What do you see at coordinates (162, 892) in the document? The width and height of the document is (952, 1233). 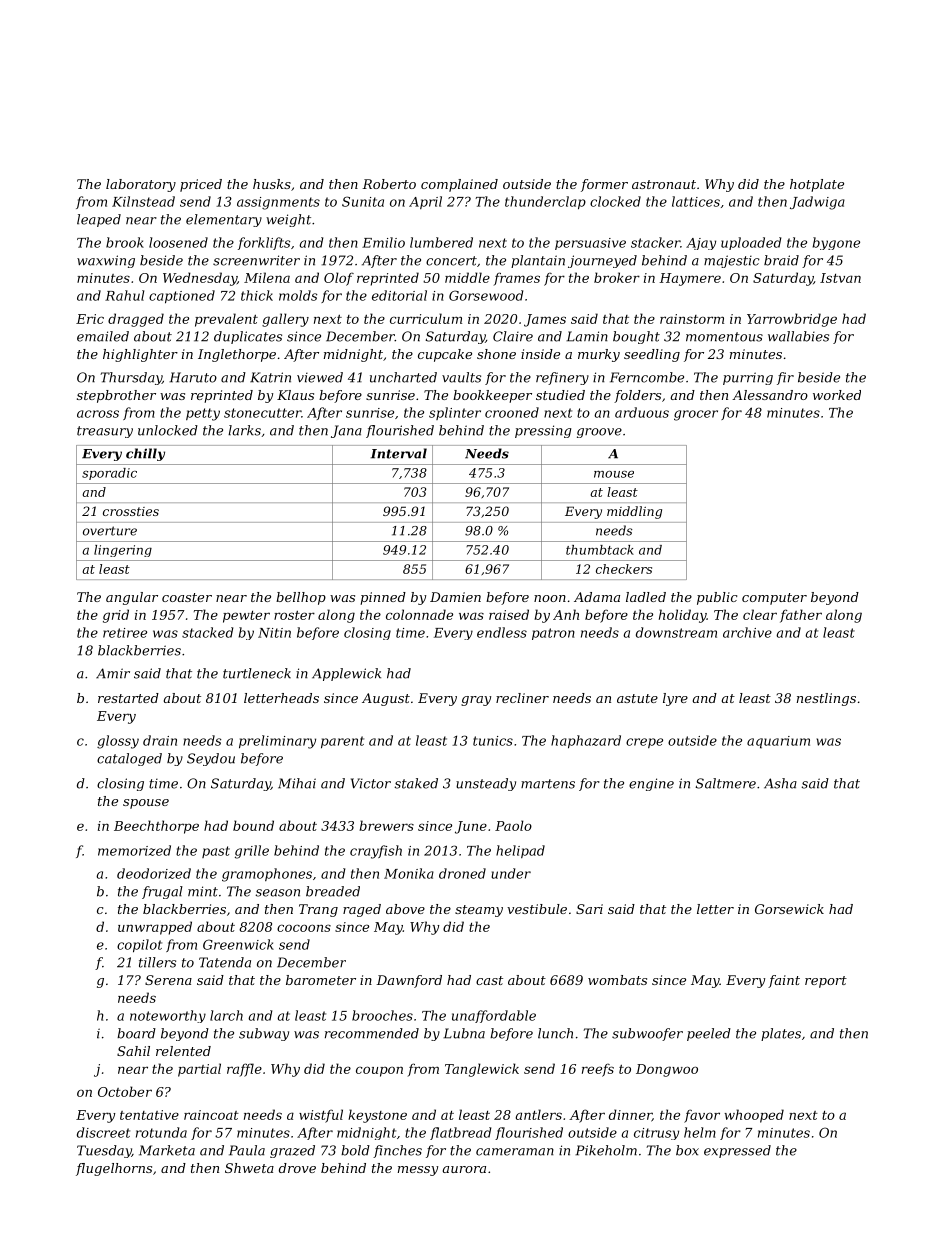 I see `frugal` at bounding box center [162, 892].
